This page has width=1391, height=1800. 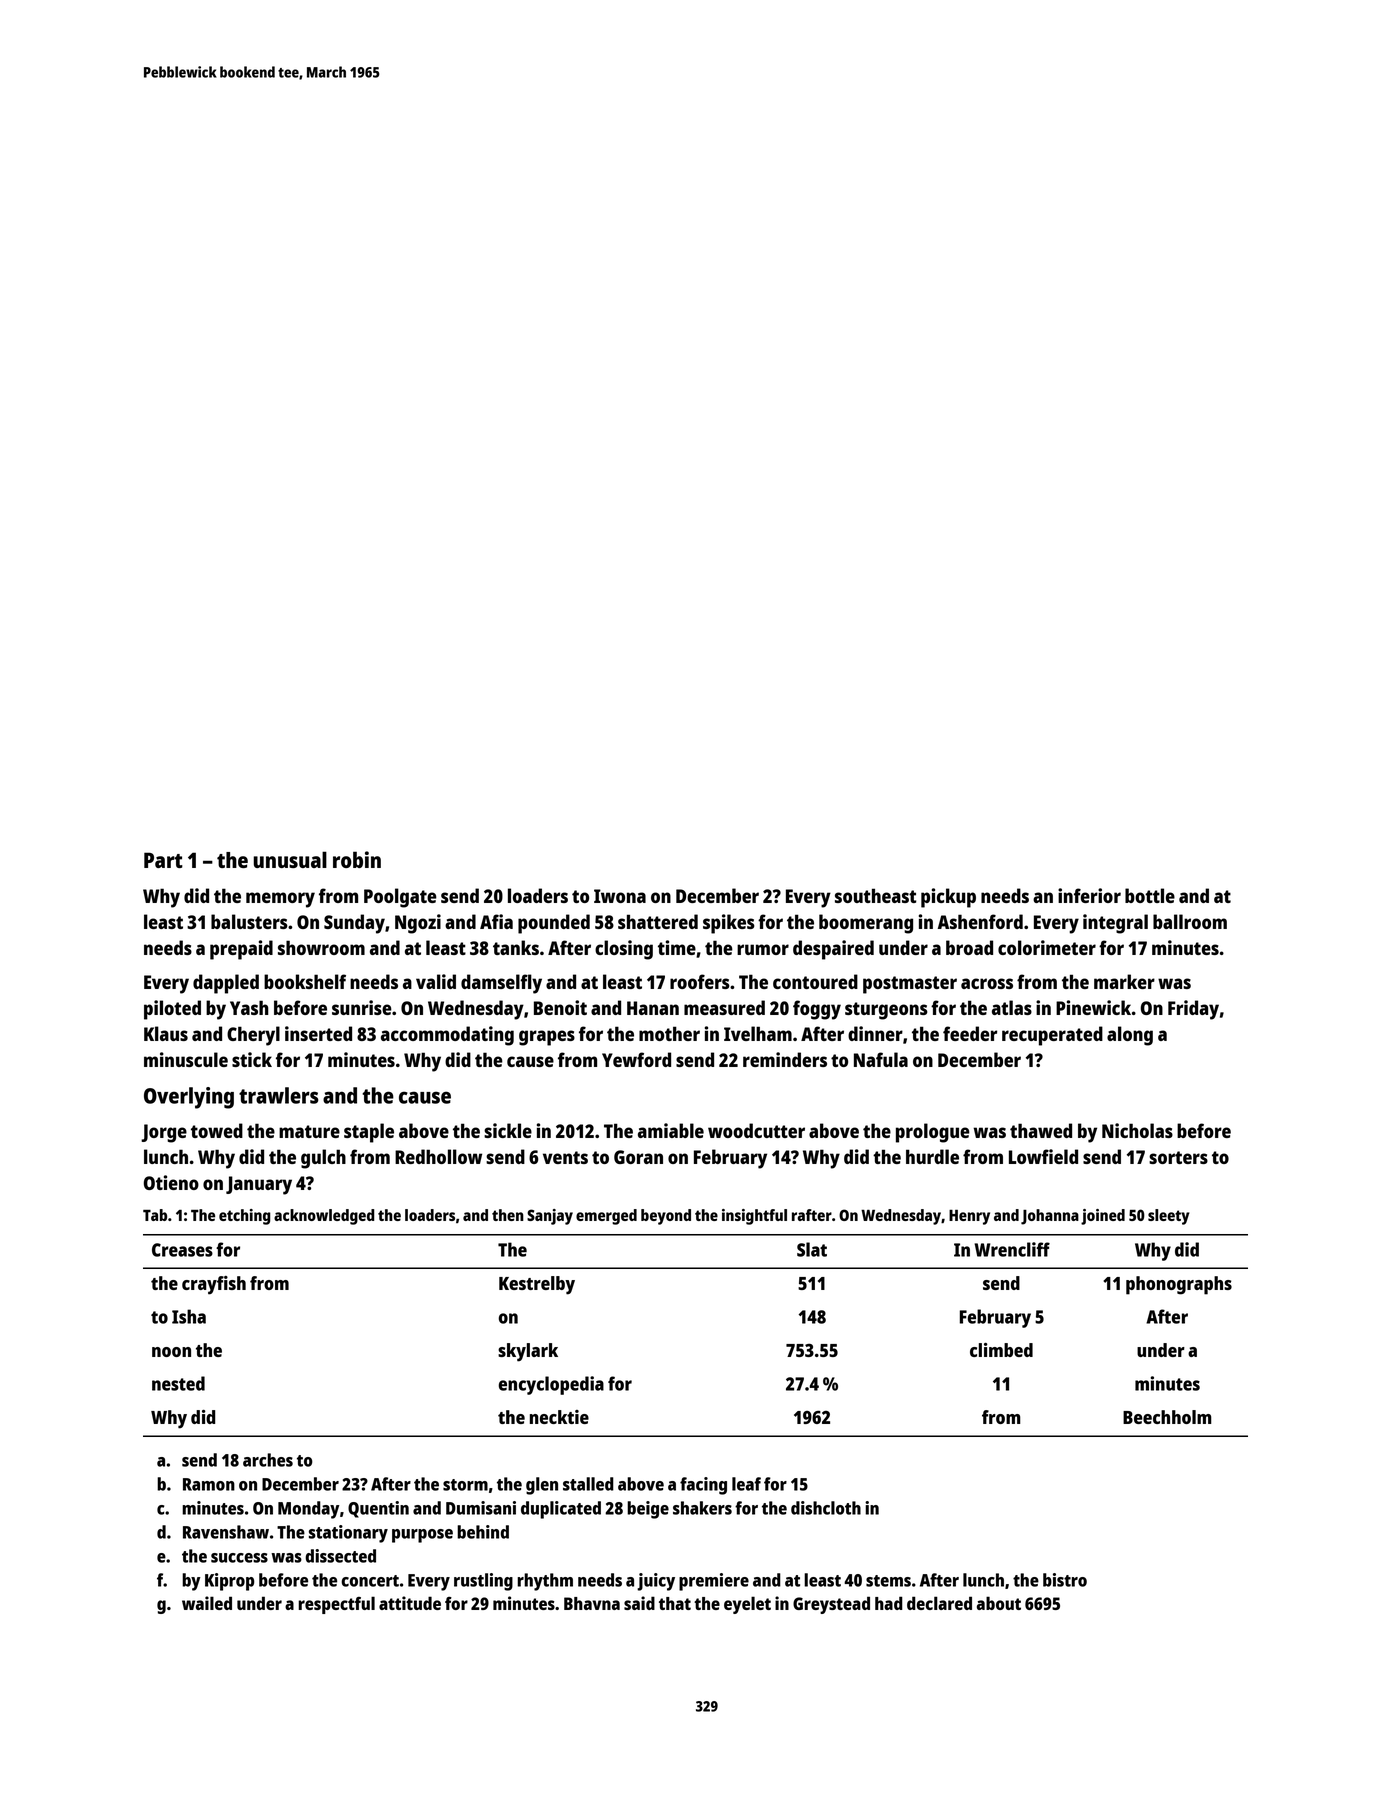 I want to click on beyond, so click(x=666, y=1217).
